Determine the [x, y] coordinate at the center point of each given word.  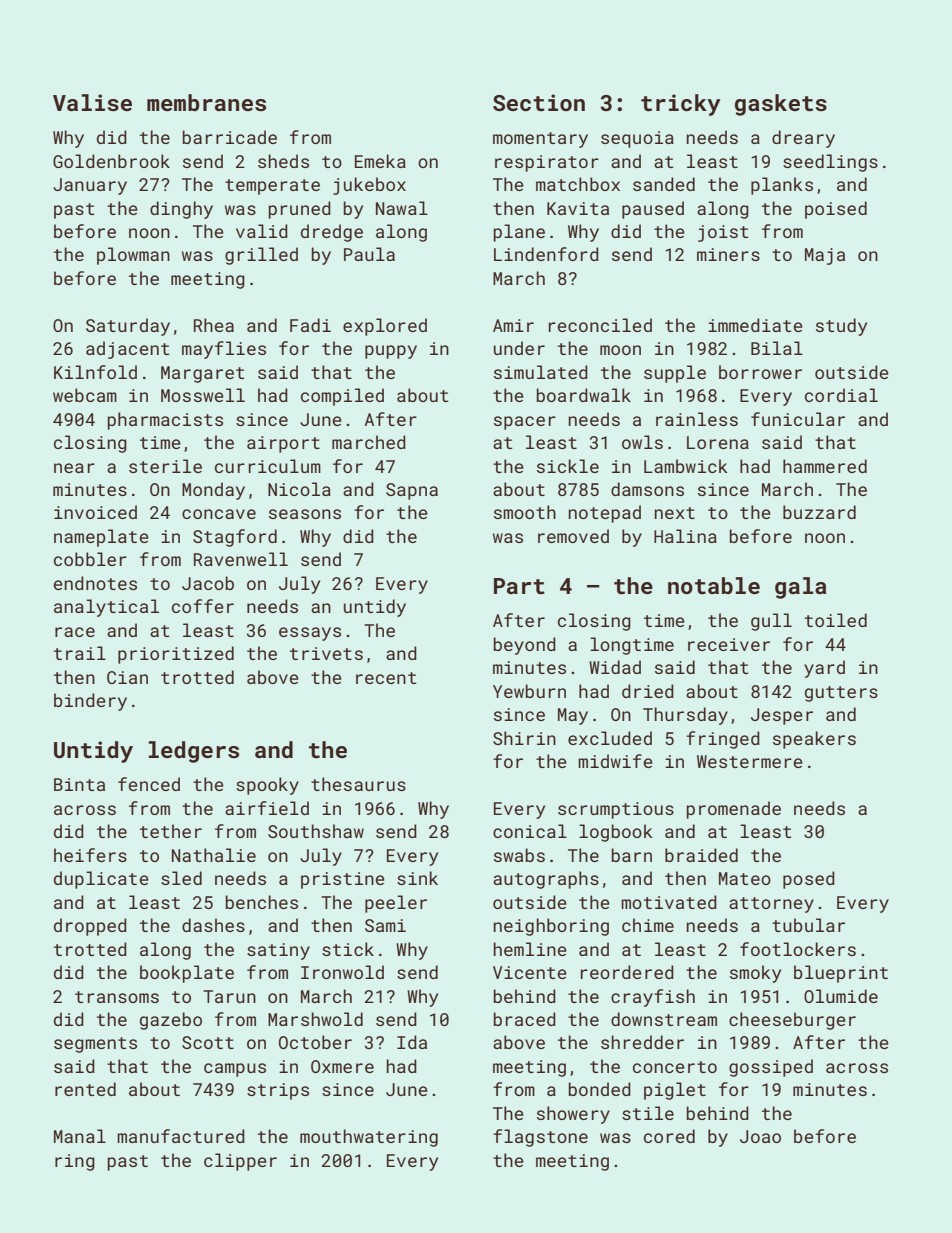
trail [80, 653]
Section [539, 102]
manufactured [181, 1136]
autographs [546, 880]
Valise [92, 102]
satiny [278, 951]
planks [782, 186]
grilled [261, 256]
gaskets [781, 105]
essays [310, 634]
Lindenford [546, 254]
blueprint [841, 974]
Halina [685, 536]
